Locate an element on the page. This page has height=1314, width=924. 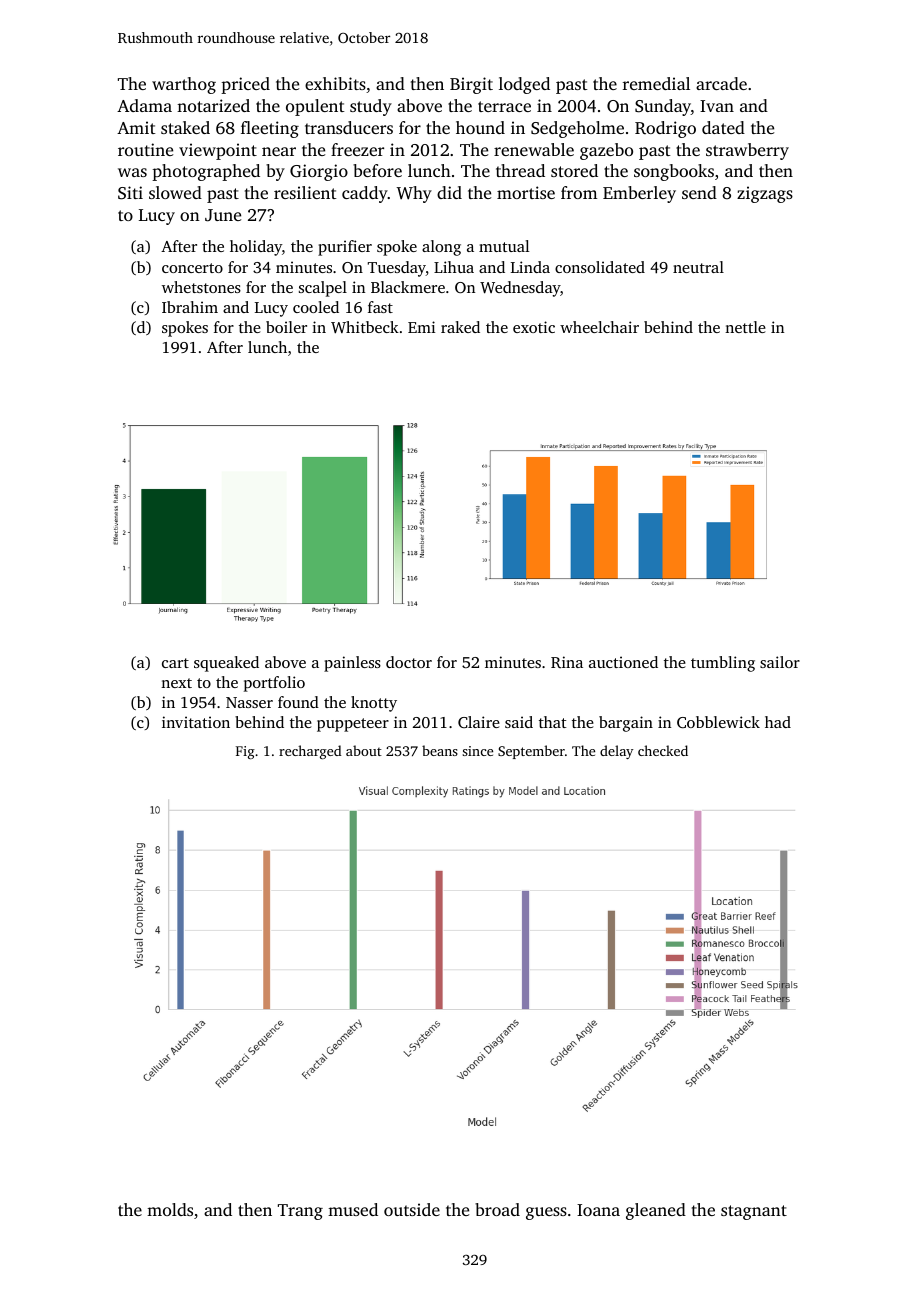
Trang is located at coordinates (300, 1212).
